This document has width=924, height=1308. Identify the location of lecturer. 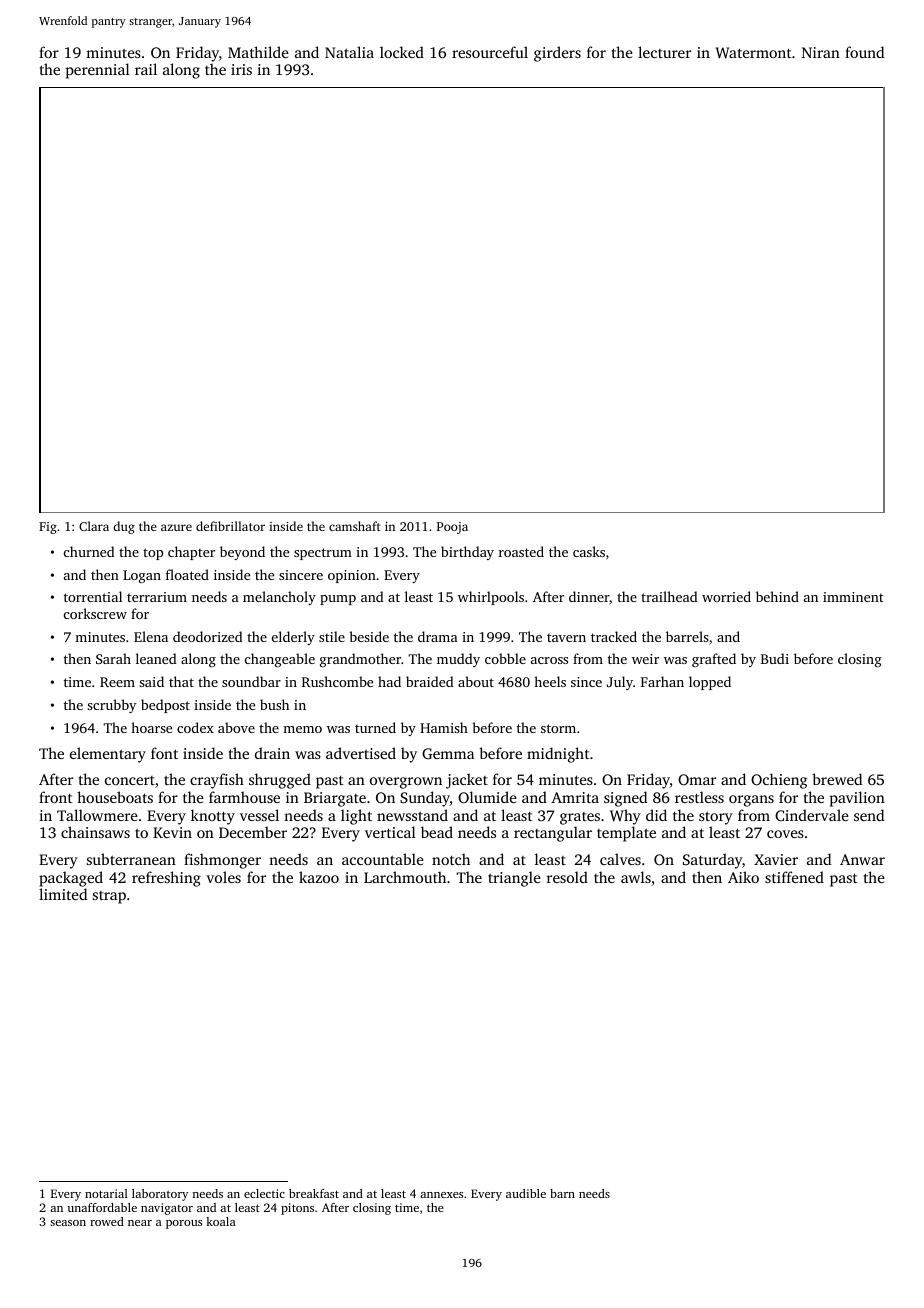
(664, 52).
